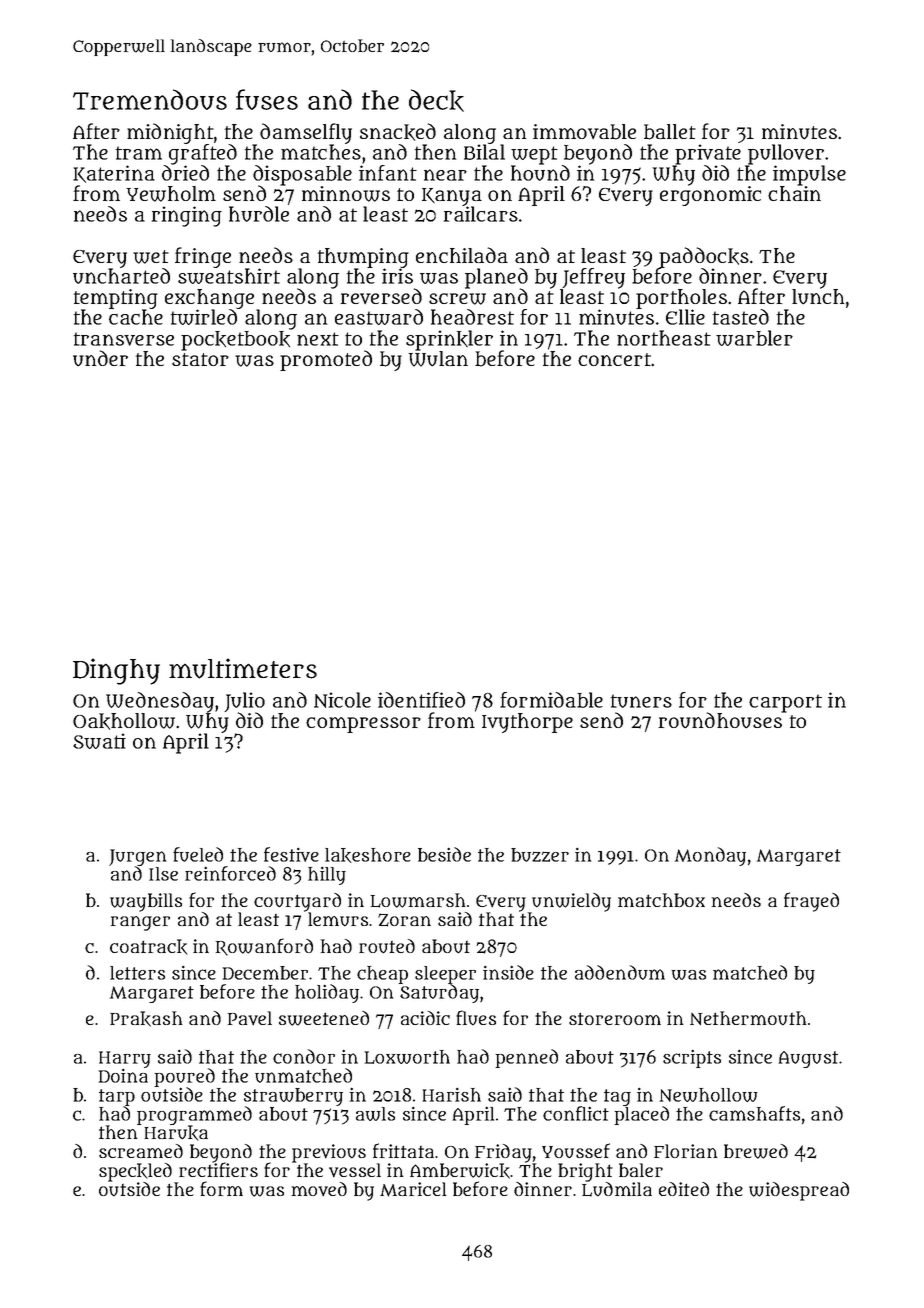 This document has height=1308, width=924. Describe the element at coordinates (754, 338) in the document. I see `warbler` at that location.
